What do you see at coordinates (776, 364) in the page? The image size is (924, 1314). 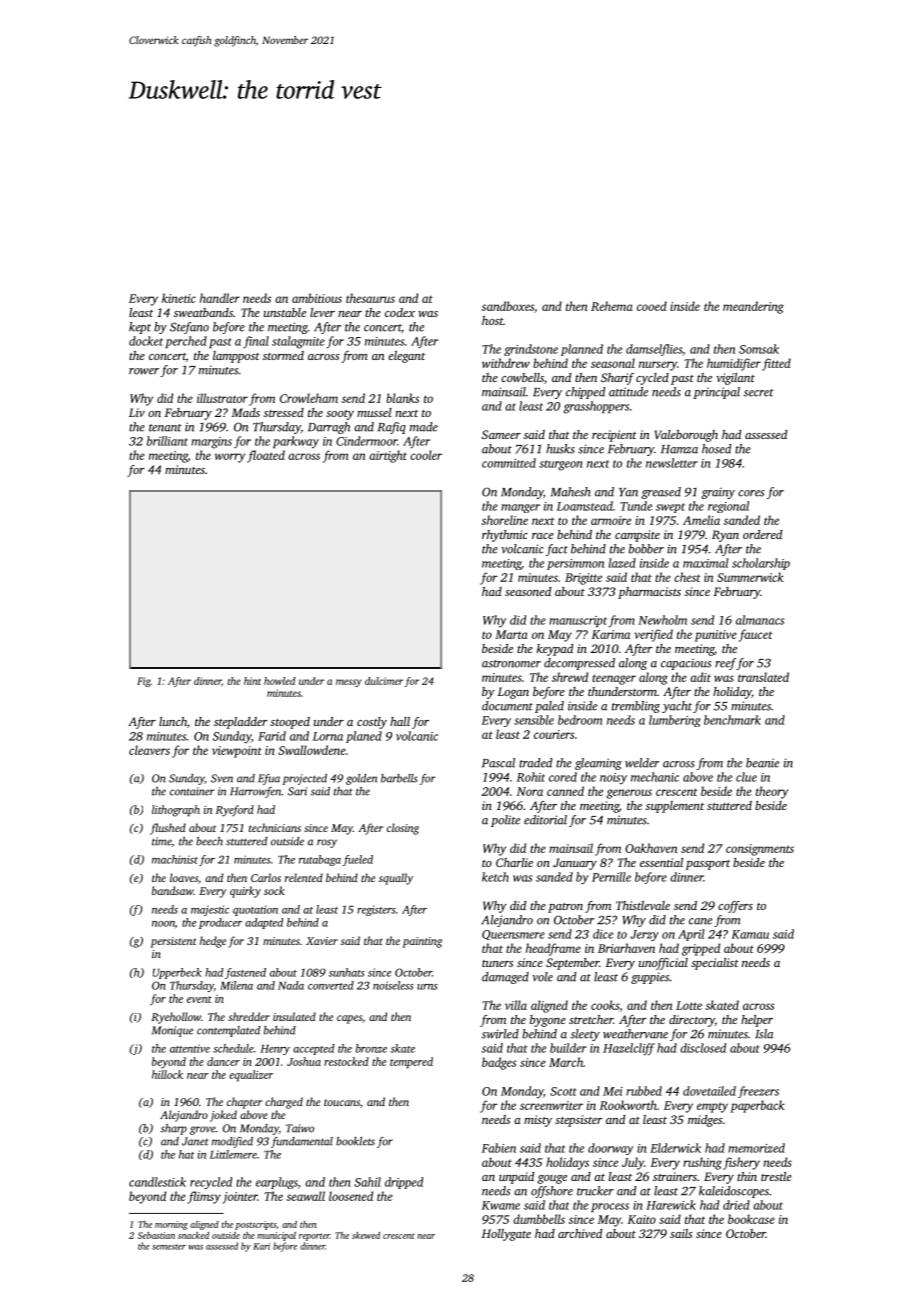 I see `fitted` at bounding box center [776, 364].
